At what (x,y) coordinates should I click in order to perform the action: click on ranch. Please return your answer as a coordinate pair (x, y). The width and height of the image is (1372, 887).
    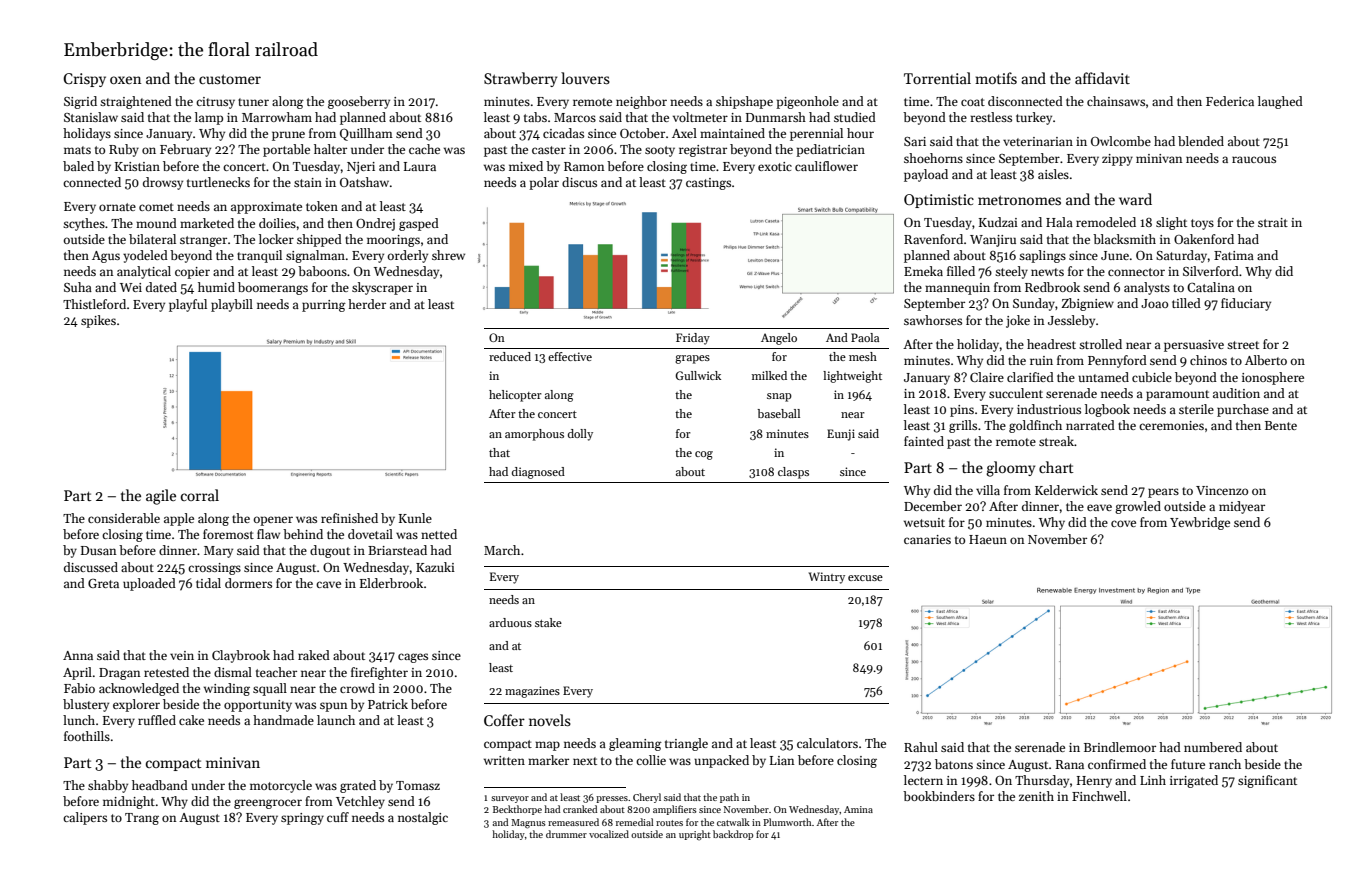
    Looking at the image, I should click on (1225, 764).
